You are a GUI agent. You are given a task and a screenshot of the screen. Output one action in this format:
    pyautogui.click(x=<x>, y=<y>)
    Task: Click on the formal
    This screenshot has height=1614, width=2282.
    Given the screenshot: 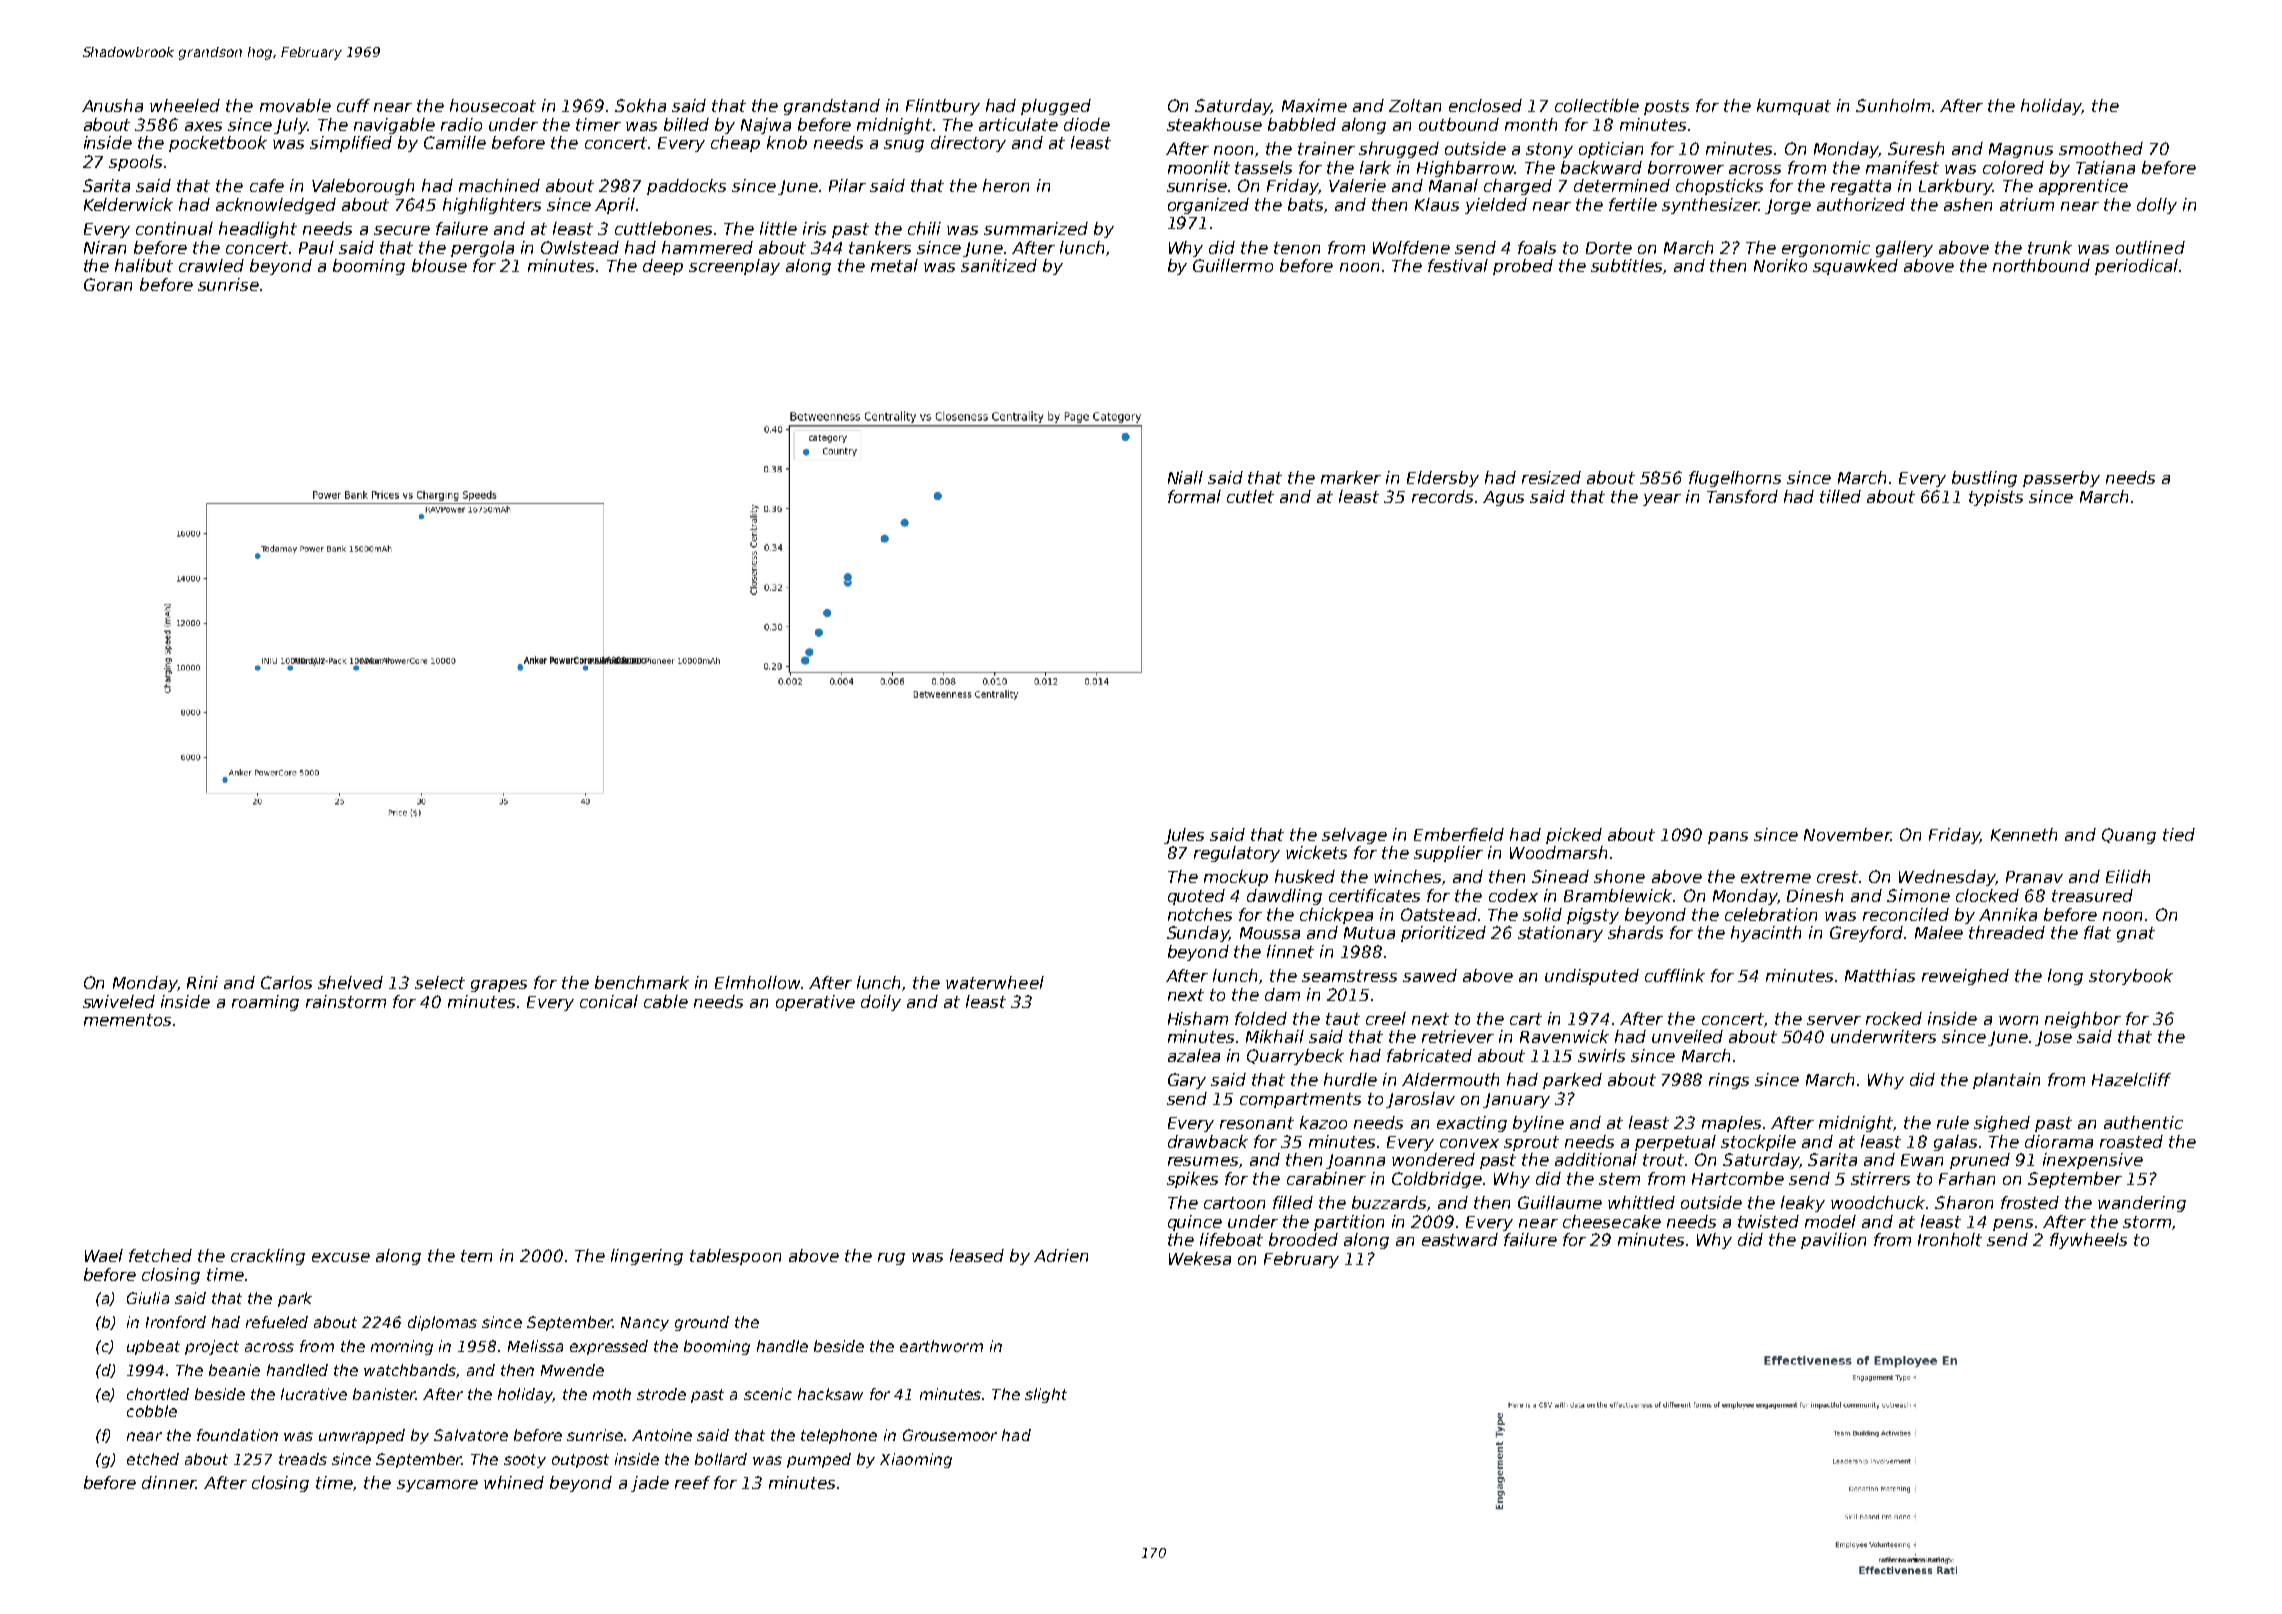 What is the action you would take?
    pyautogui.click(x=1194, y=496)
